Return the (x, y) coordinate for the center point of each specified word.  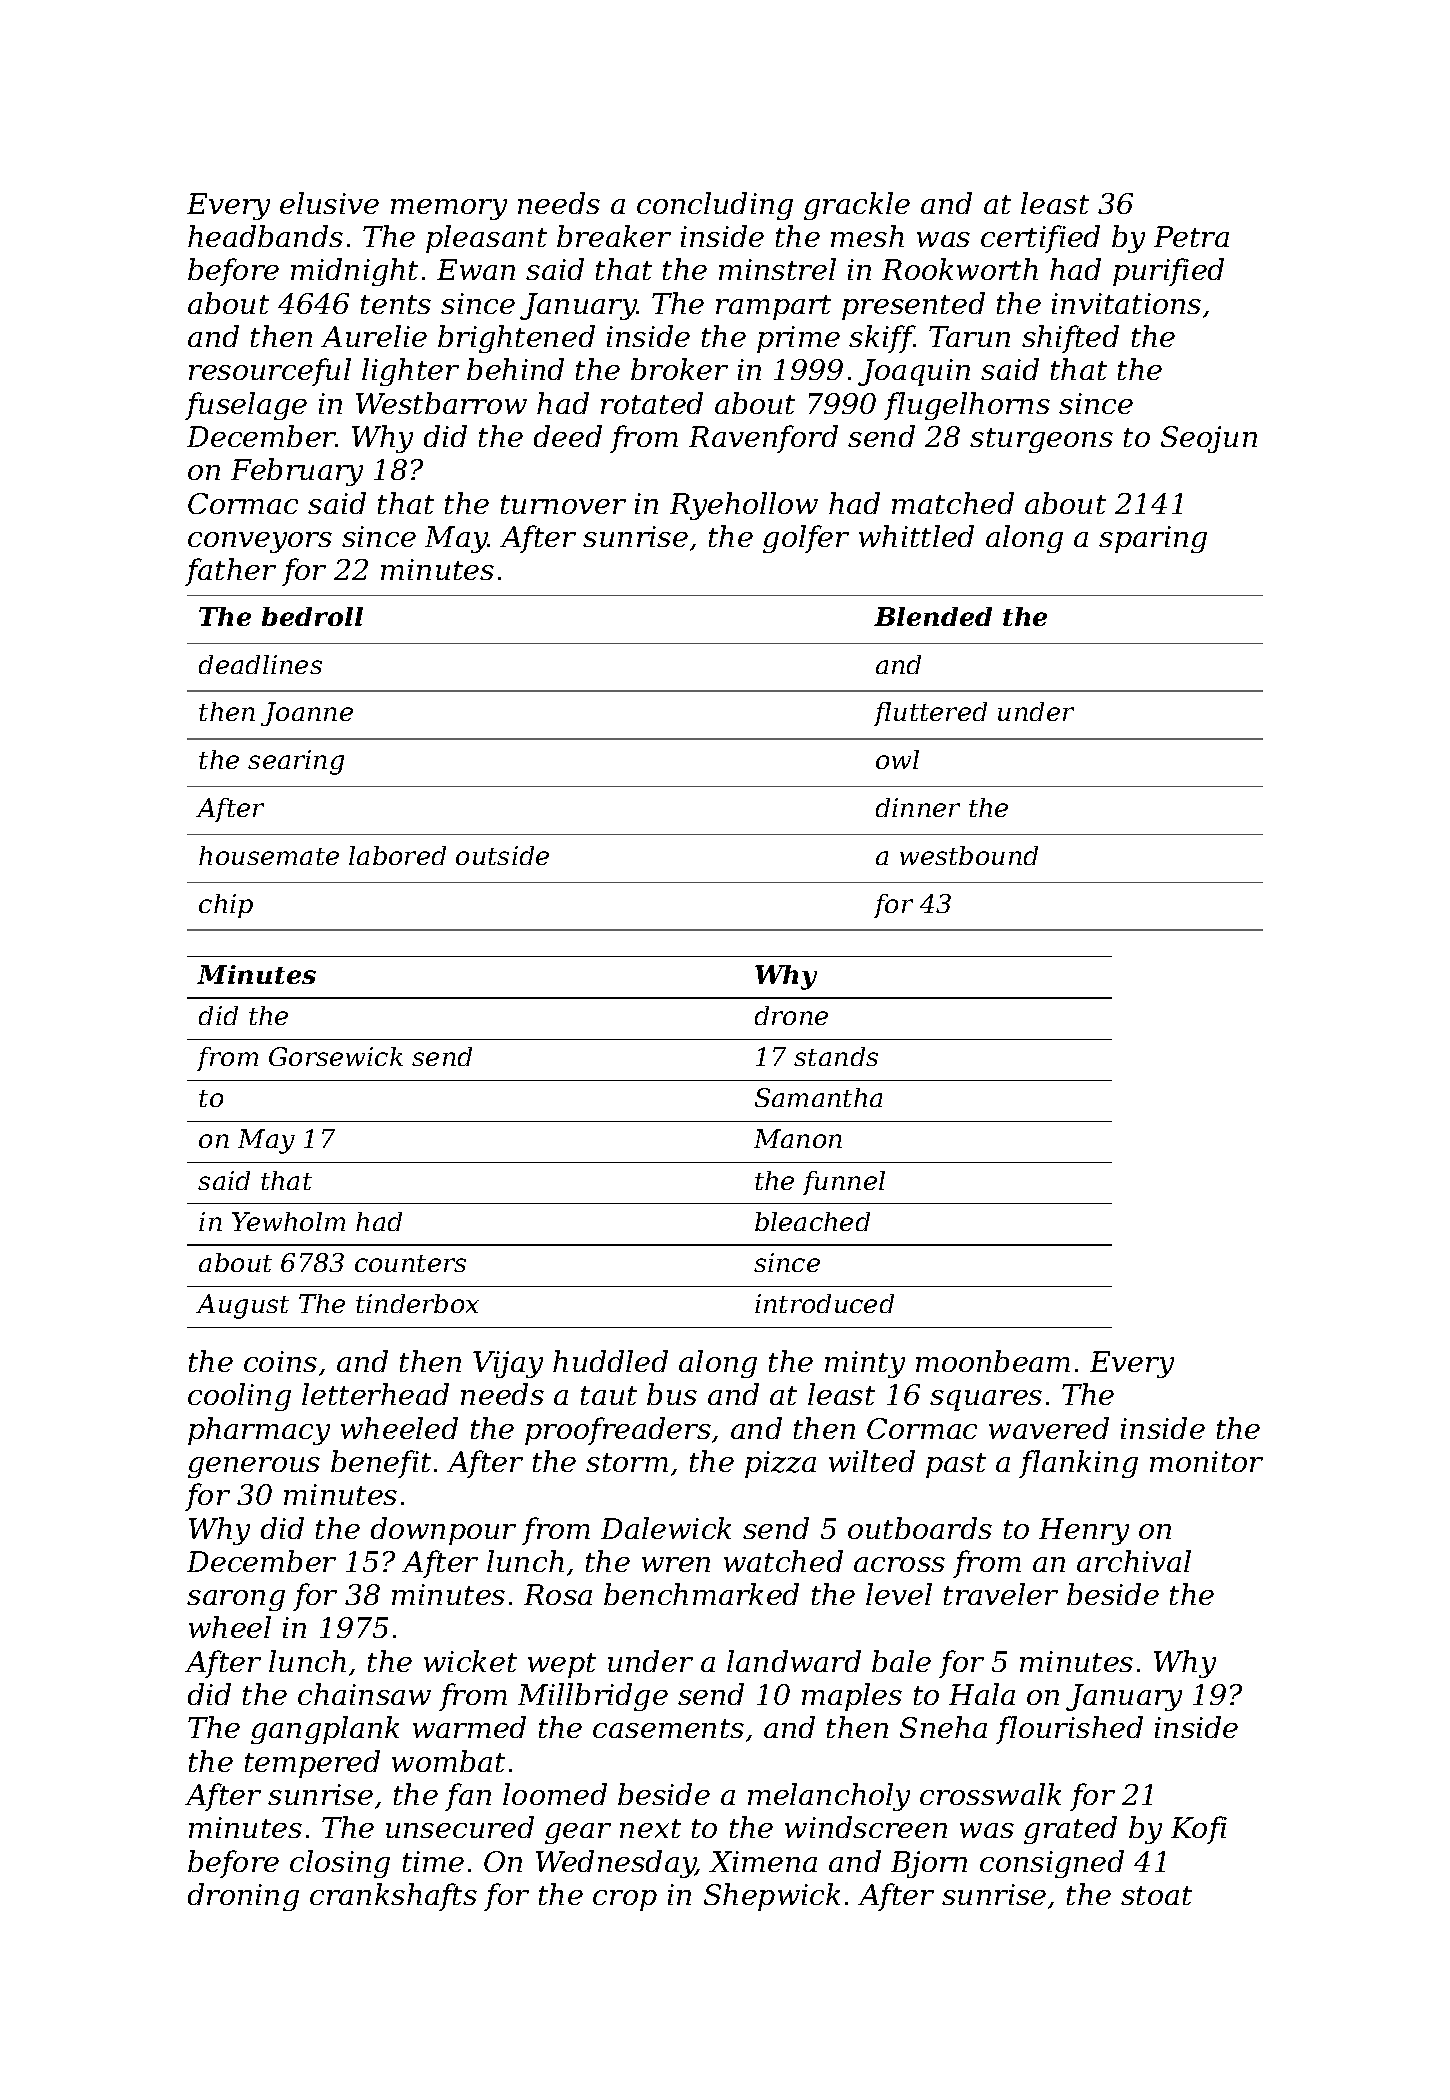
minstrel (777, 269)
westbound (969, 855)
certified (1040, 239)
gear (578, 1833)
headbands (265, 236)
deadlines (260, 664)
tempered (312, 1764)
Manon (798, 1138)
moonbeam (993, 1361)
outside (502, 855)
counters (410, 1263)
